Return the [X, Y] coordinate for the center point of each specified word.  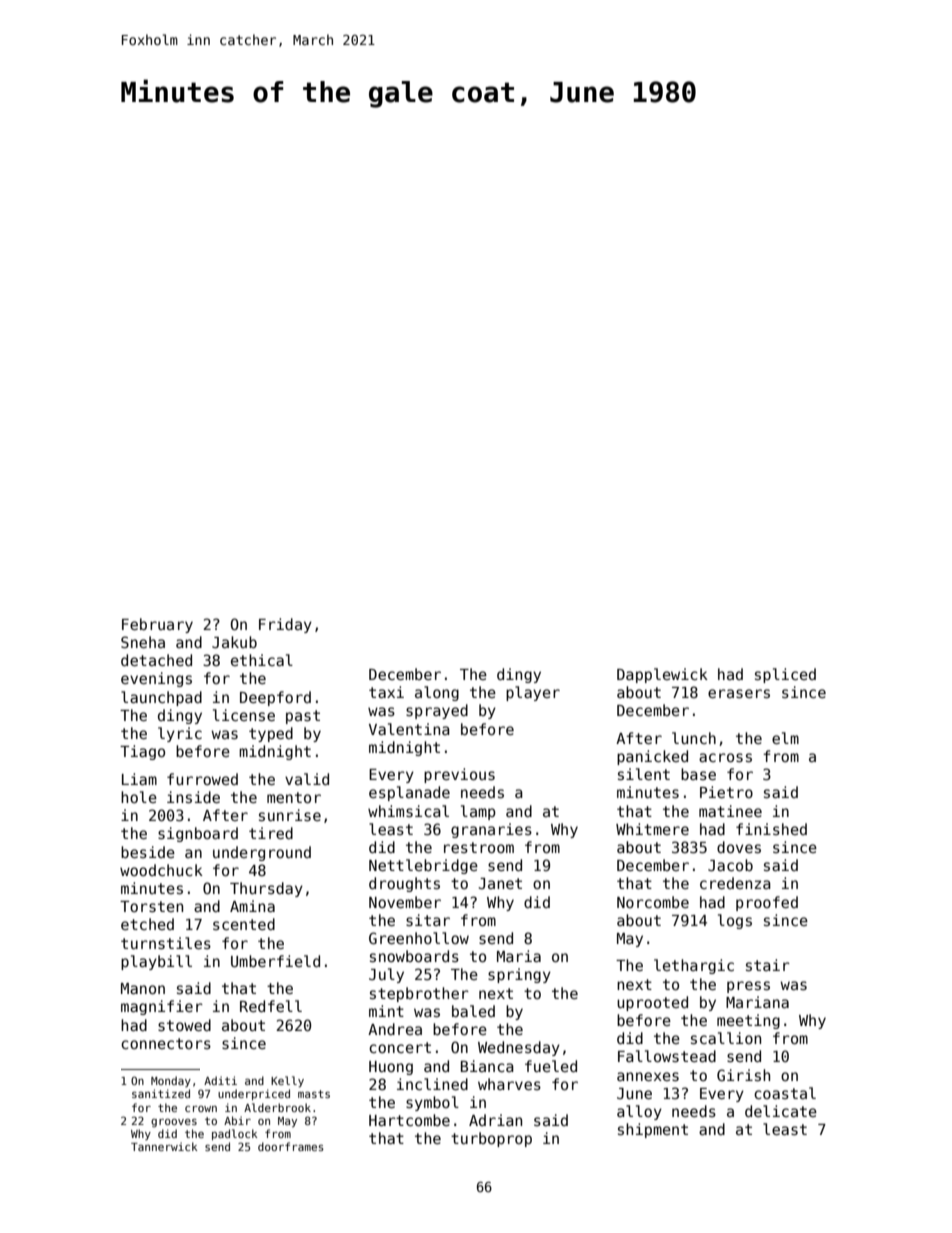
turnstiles [166, 943]
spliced [785, 675]
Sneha [143, 642]
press [748, 987]
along [437, 693]
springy [519, 975]
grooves [174, 1123]
